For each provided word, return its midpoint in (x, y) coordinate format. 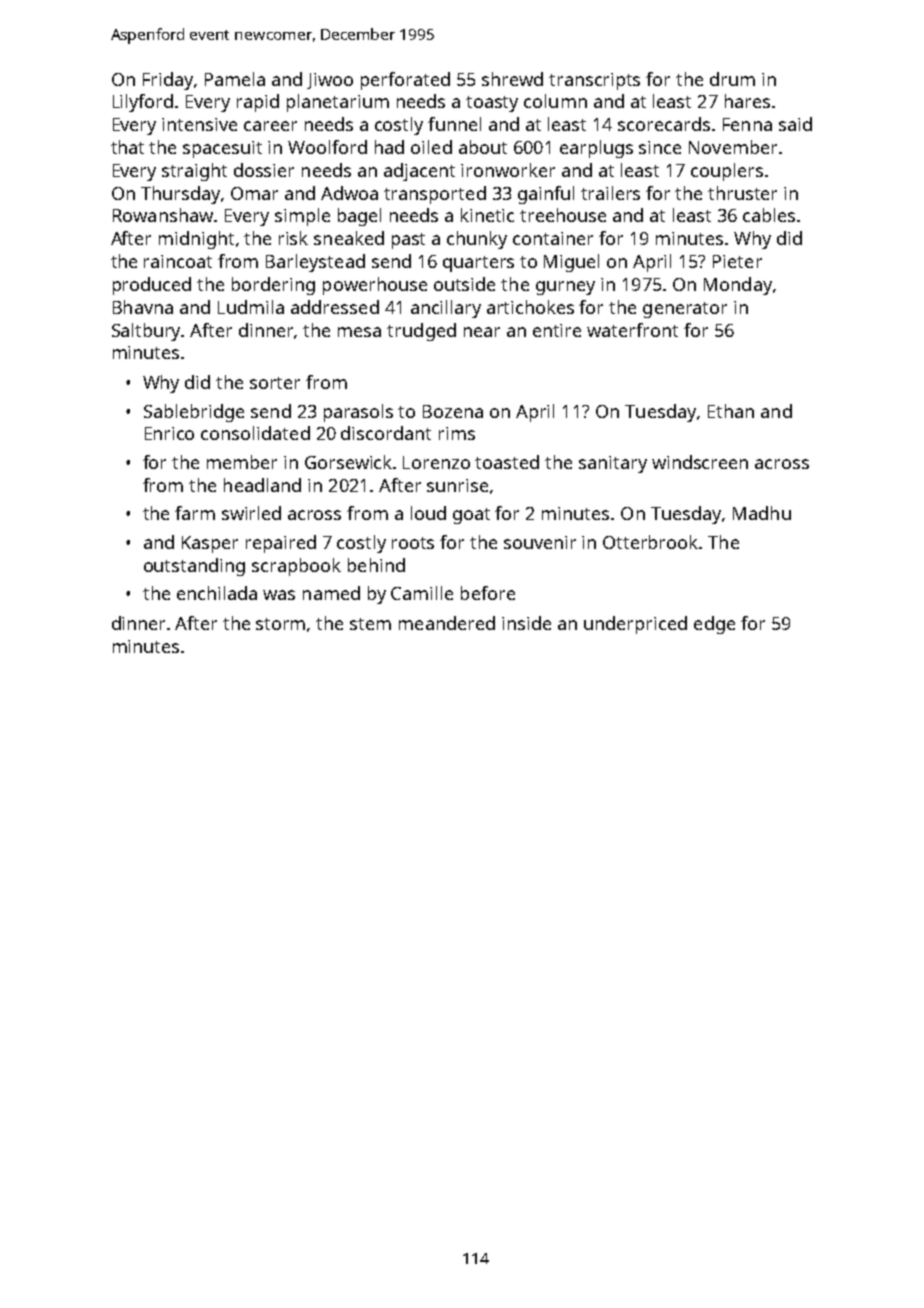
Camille (422, 593)
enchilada (217, 593)
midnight (196, 240)
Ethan (731, 411)
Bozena (453, 411)
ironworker (508, 170)
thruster (742, 193)
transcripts (594, 81)
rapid (258, 103)
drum (732, 79)
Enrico (169, 433)
